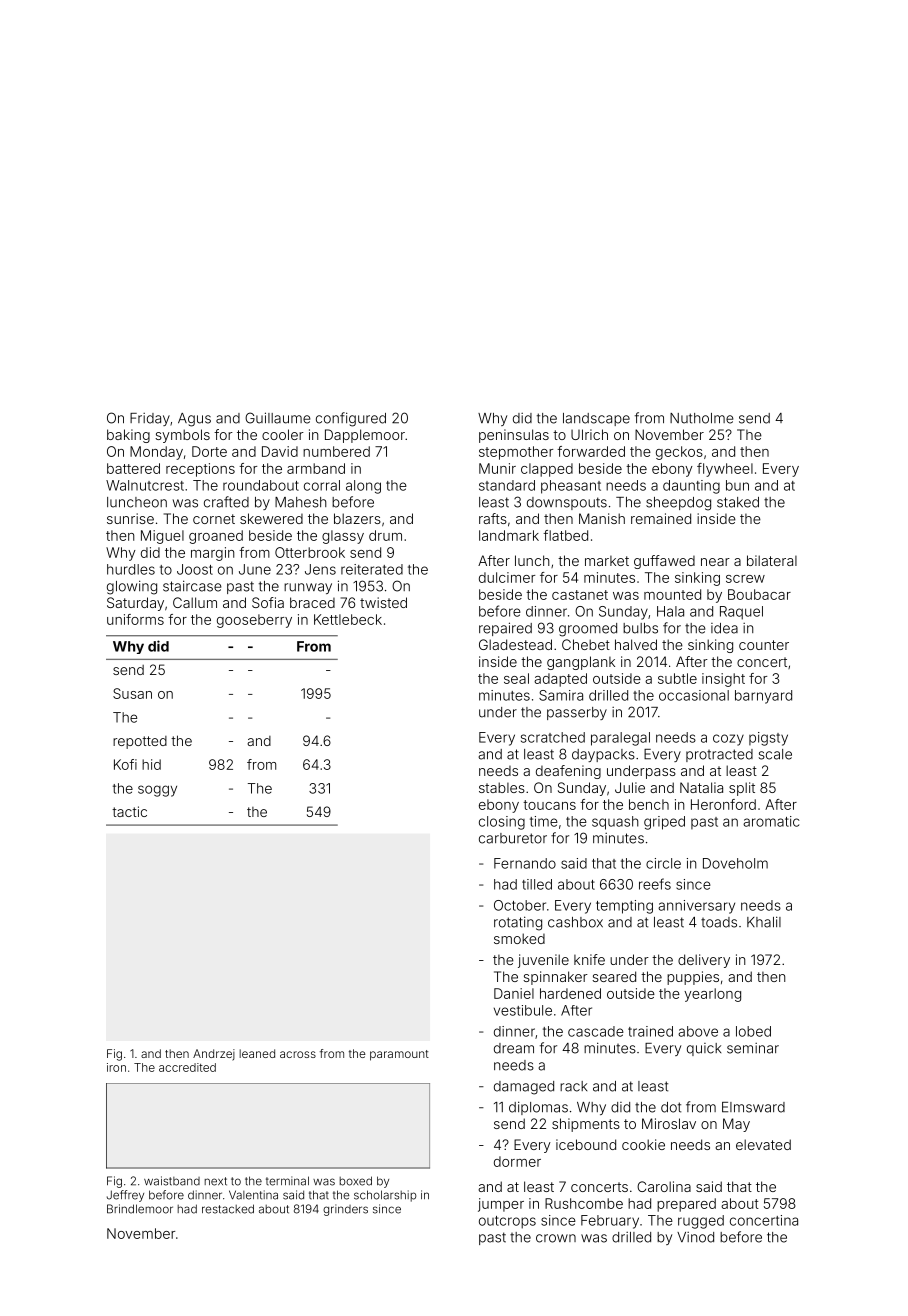 The height and width of the document is (1316, 908). I want to click on aromatic, so click(771, 821).
